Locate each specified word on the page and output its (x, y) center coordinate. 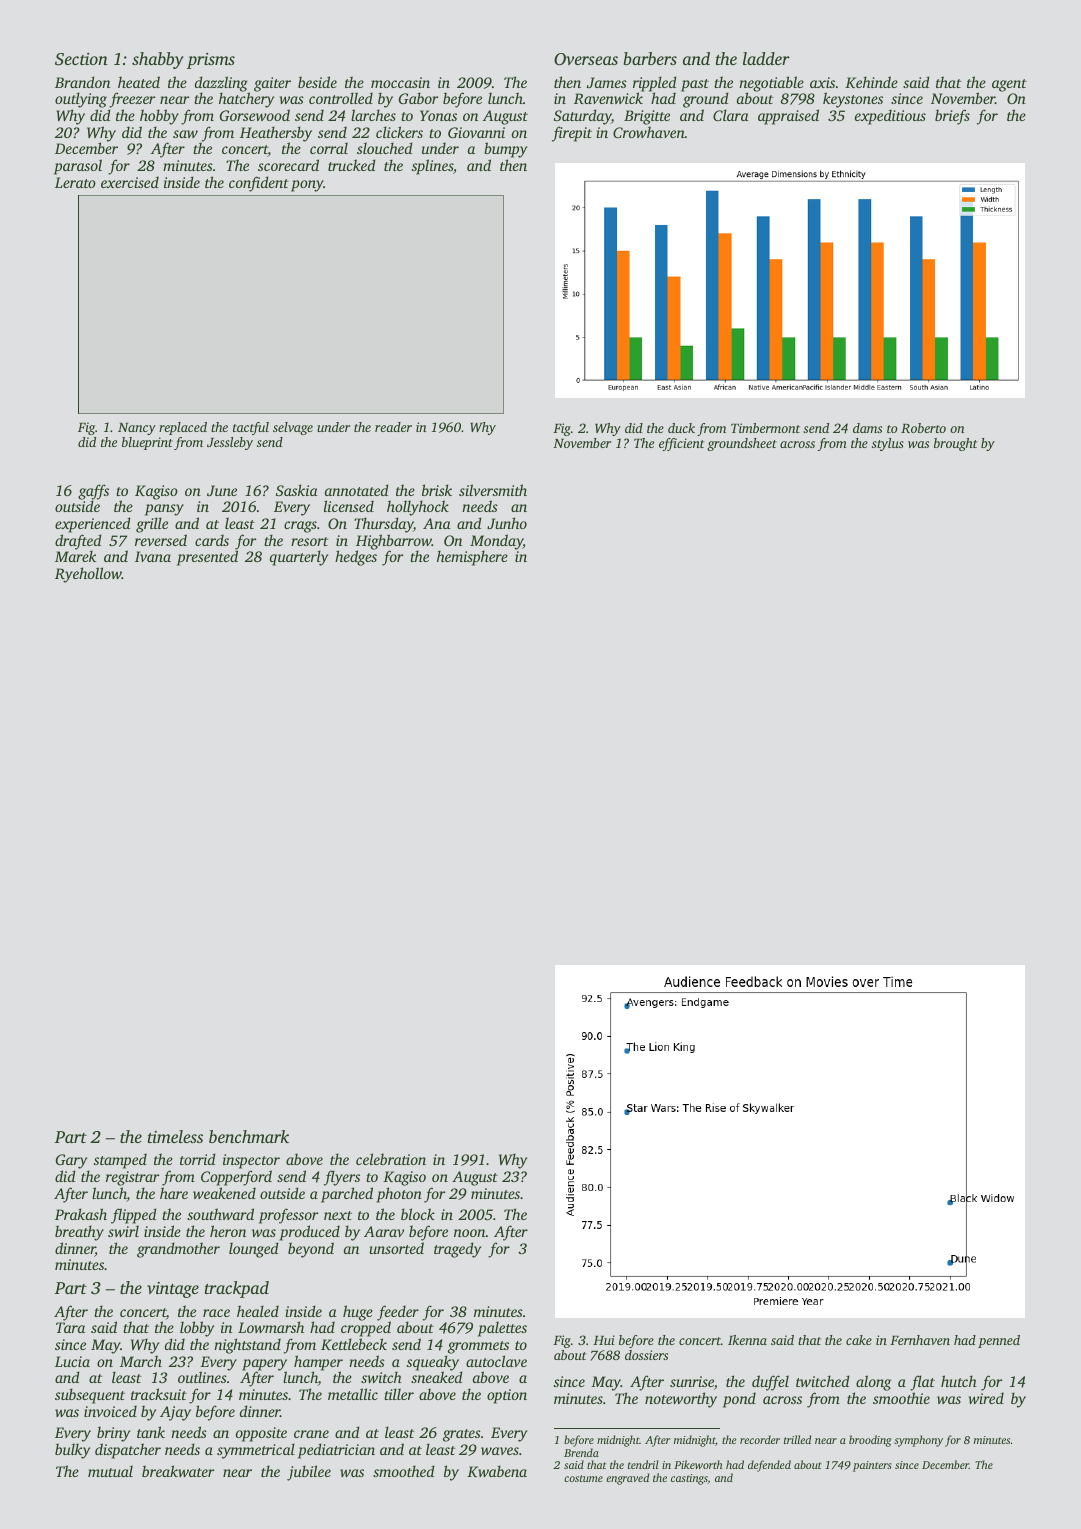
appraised (788, 117)
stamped (120, 1161)
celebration (391, 1159)
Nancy (137, 429)
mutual (110, 1471)
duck (681, 428)
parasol (78, 167)
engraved (627, 1479)
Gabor (418, 98)
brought (955, 444)
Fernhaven (920, 1340)
